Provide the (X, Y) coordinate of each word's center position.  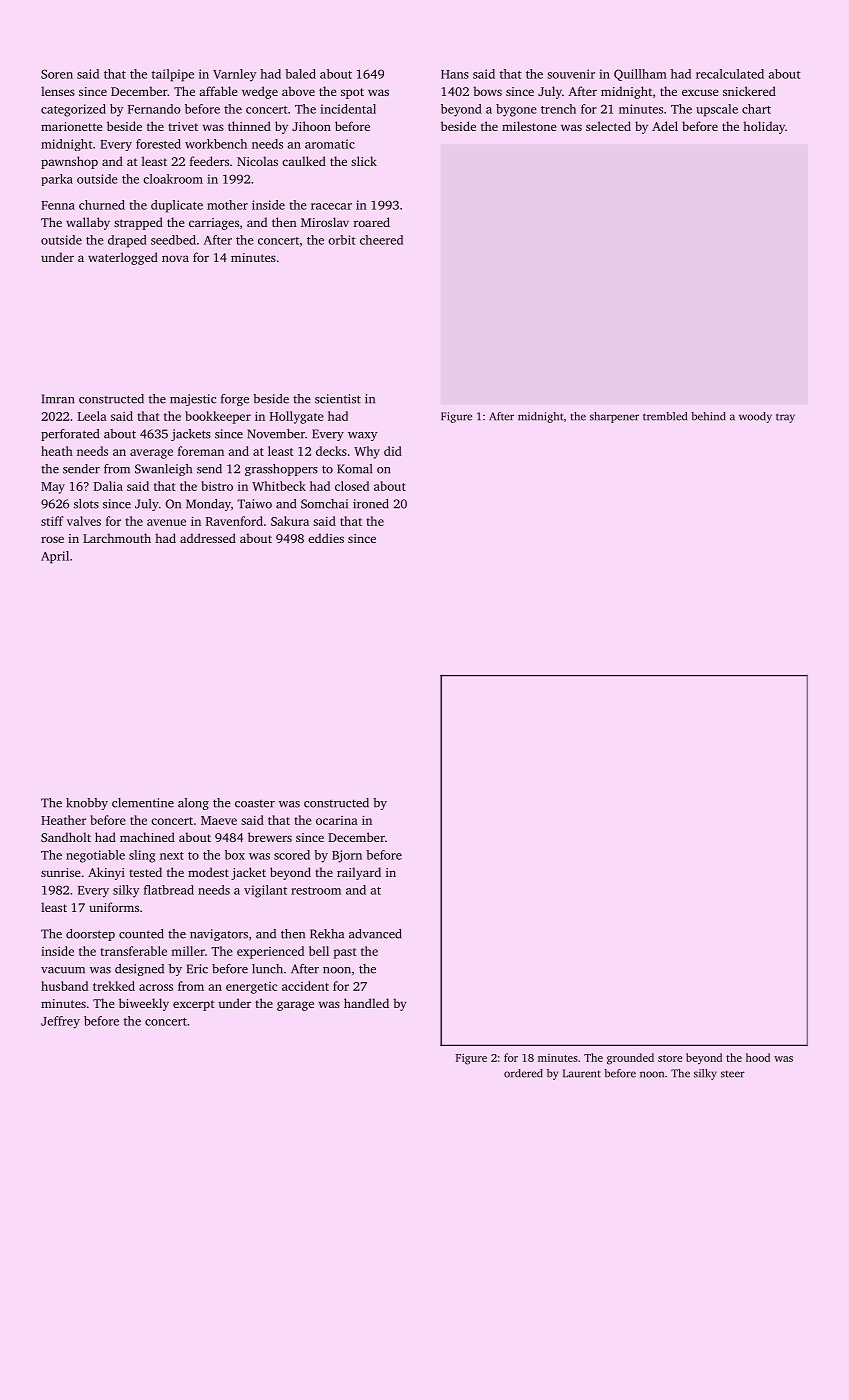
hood (758, 1057)
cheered (381, 240)
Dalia (108, 486)
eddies (326, 538)
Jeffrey (60, 1022)
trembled (665, 416)
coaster (255, 804)
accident (305, 986)
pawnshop (69, 162)
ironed (371, 504)
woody (755, 417)
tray (785, 418)
